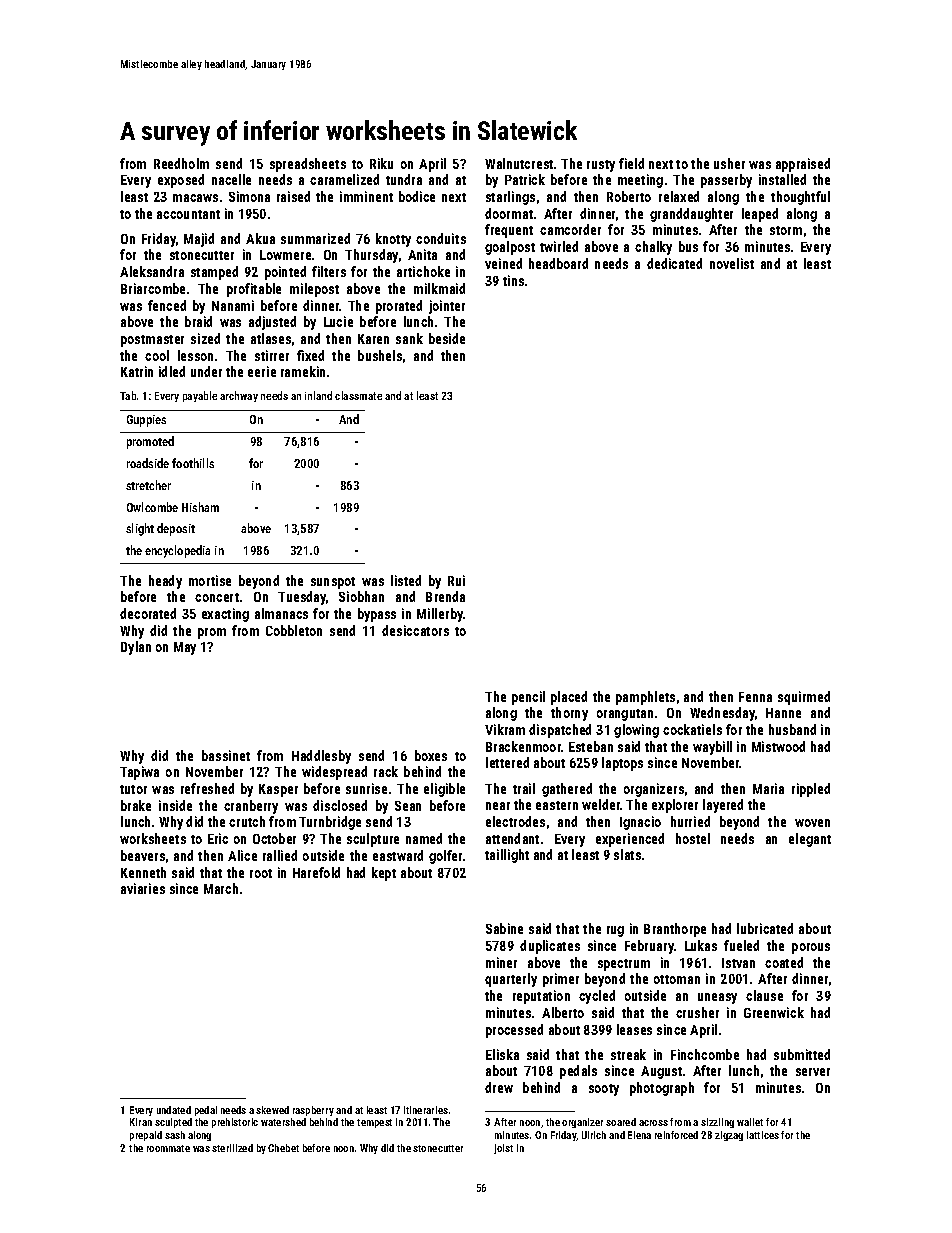  What do you see at coordinates (601, 166) in the screenshot?
I see `rusty` at bounding box center [601, 166].
